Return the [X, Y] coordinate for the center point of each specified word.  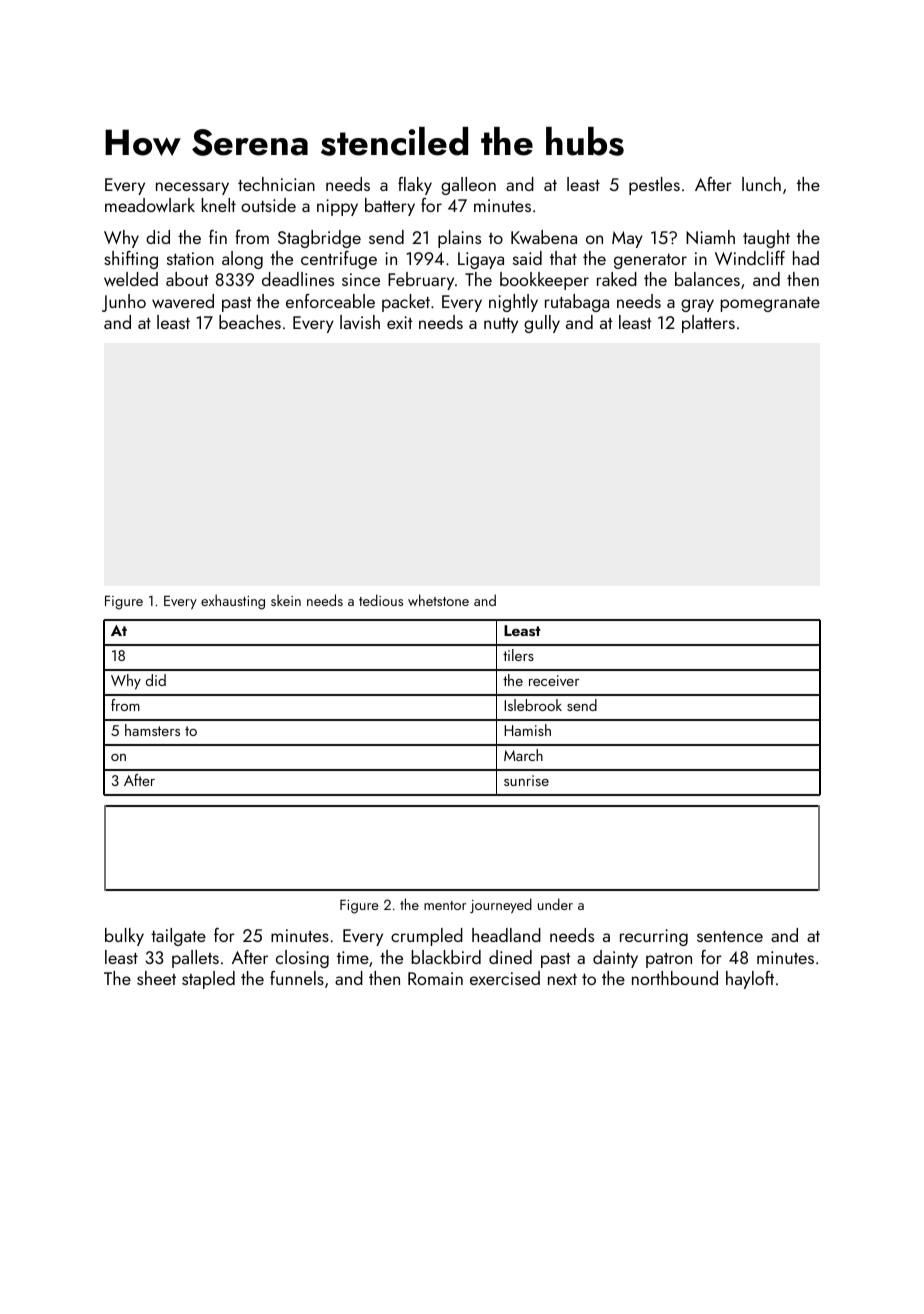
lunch [761, 184]
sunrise [526, 780]
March [523, 755]
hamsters [152, 730]
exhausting [233, 602]
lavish [360, 322]
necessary [192, 188]
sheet [156, 978]
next [562, 979]
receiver [554, 680]
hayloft [750, 980]
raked [617, 279]
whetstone [438, 600]
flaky [415, 186]
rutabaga [577, 303]
